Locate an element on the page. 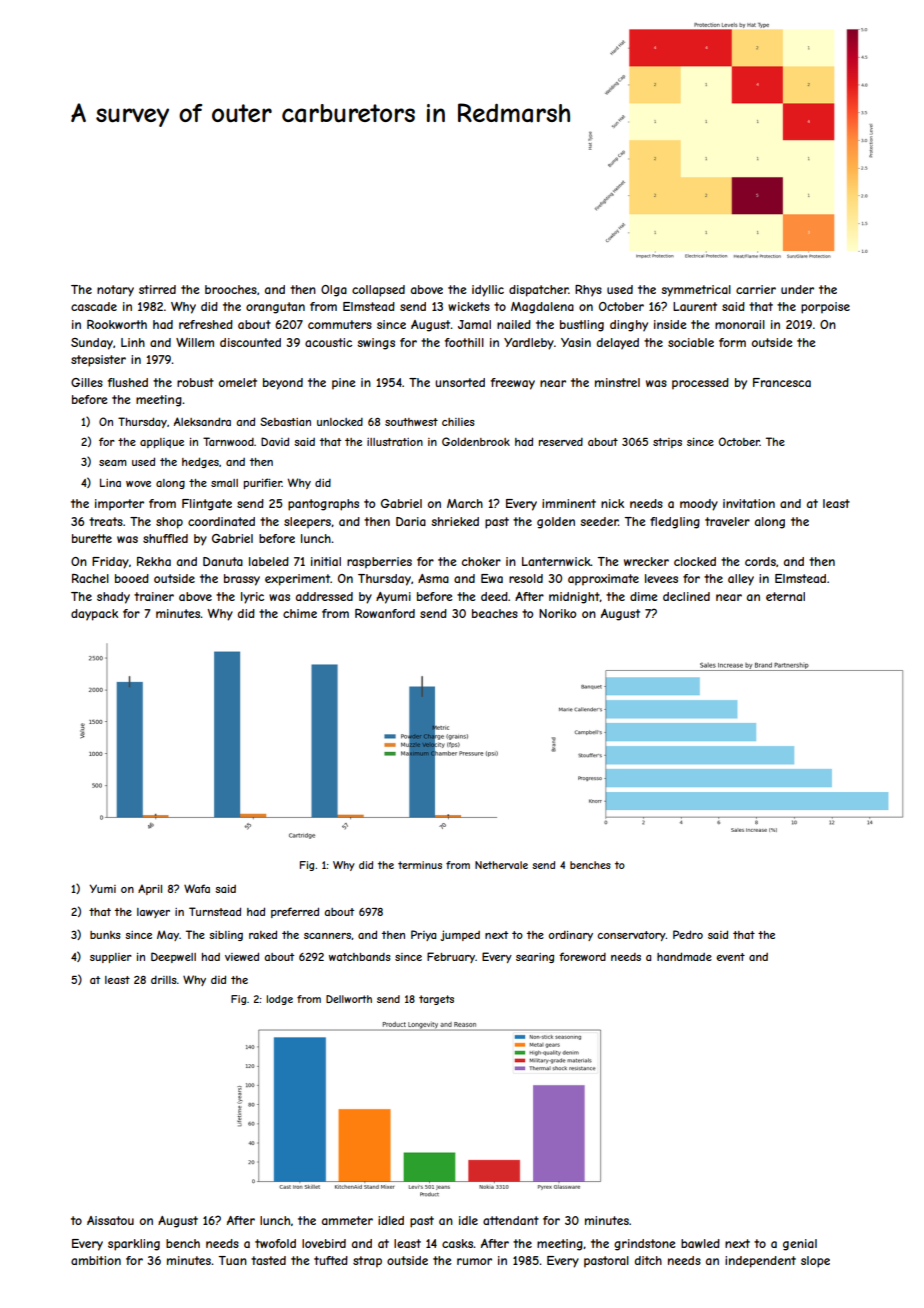 The height and width of the page is (1308, 924). daypack is located at coordinates (94, 615).
